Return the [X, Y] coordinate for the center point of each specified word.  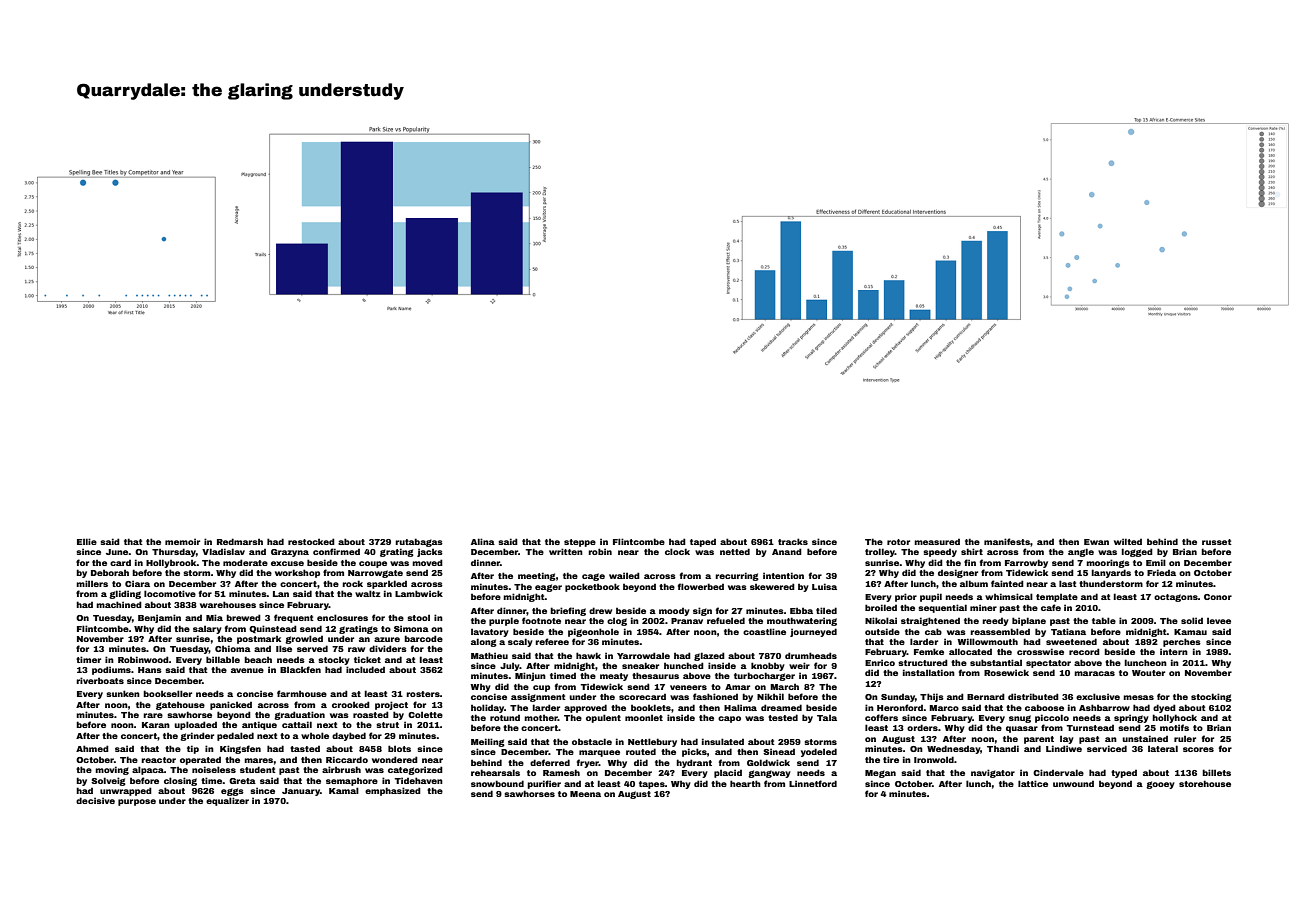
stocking [1211, 697]
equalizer [227, 801]
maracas [1094, 673]
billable [223, 659]
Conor [1218, 597]
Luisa [824, 586]
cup [541, 688]
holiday [487, 708]
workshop [297, 573]
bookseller [167, 693]
